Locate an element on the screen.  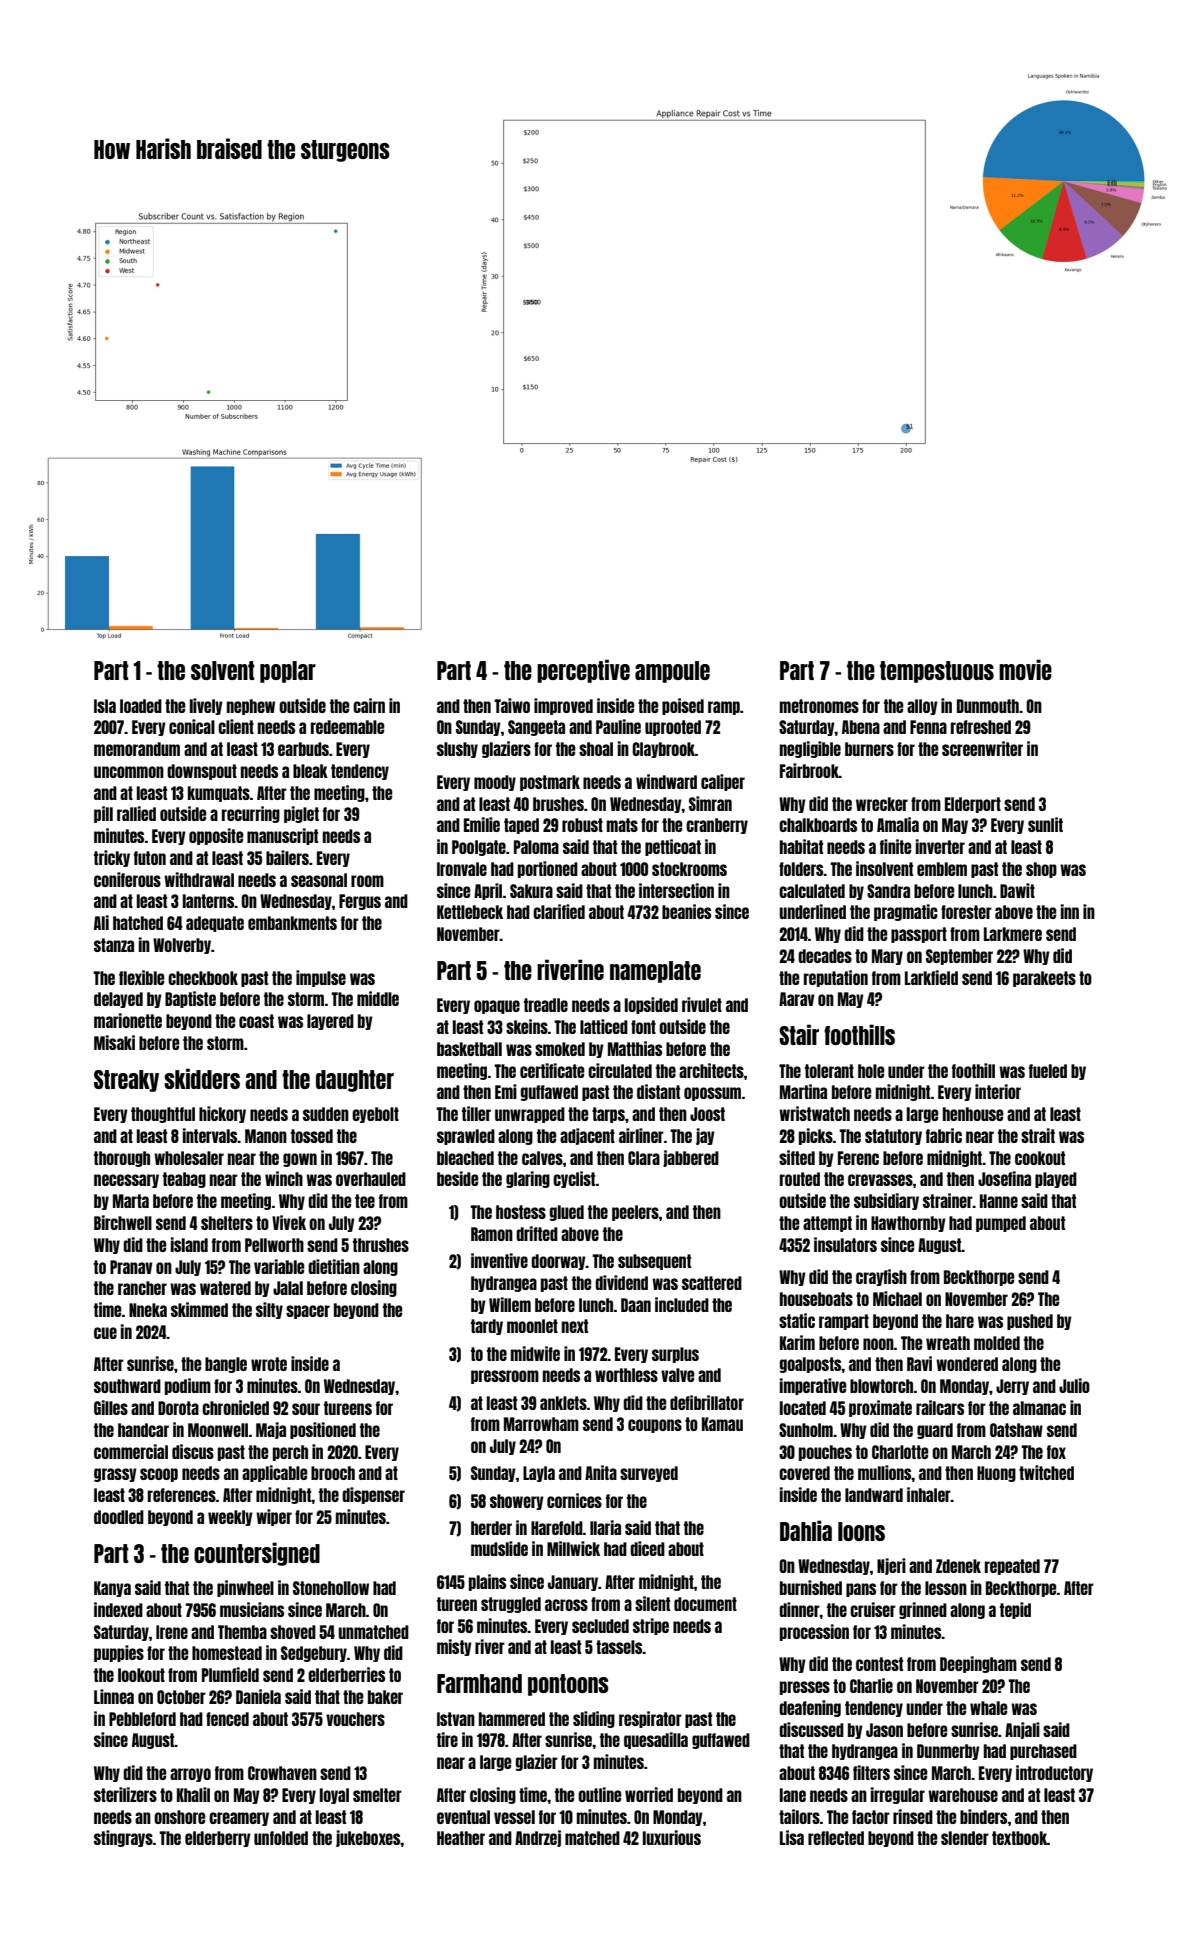
cairn is located at coordinates (369, 705).
